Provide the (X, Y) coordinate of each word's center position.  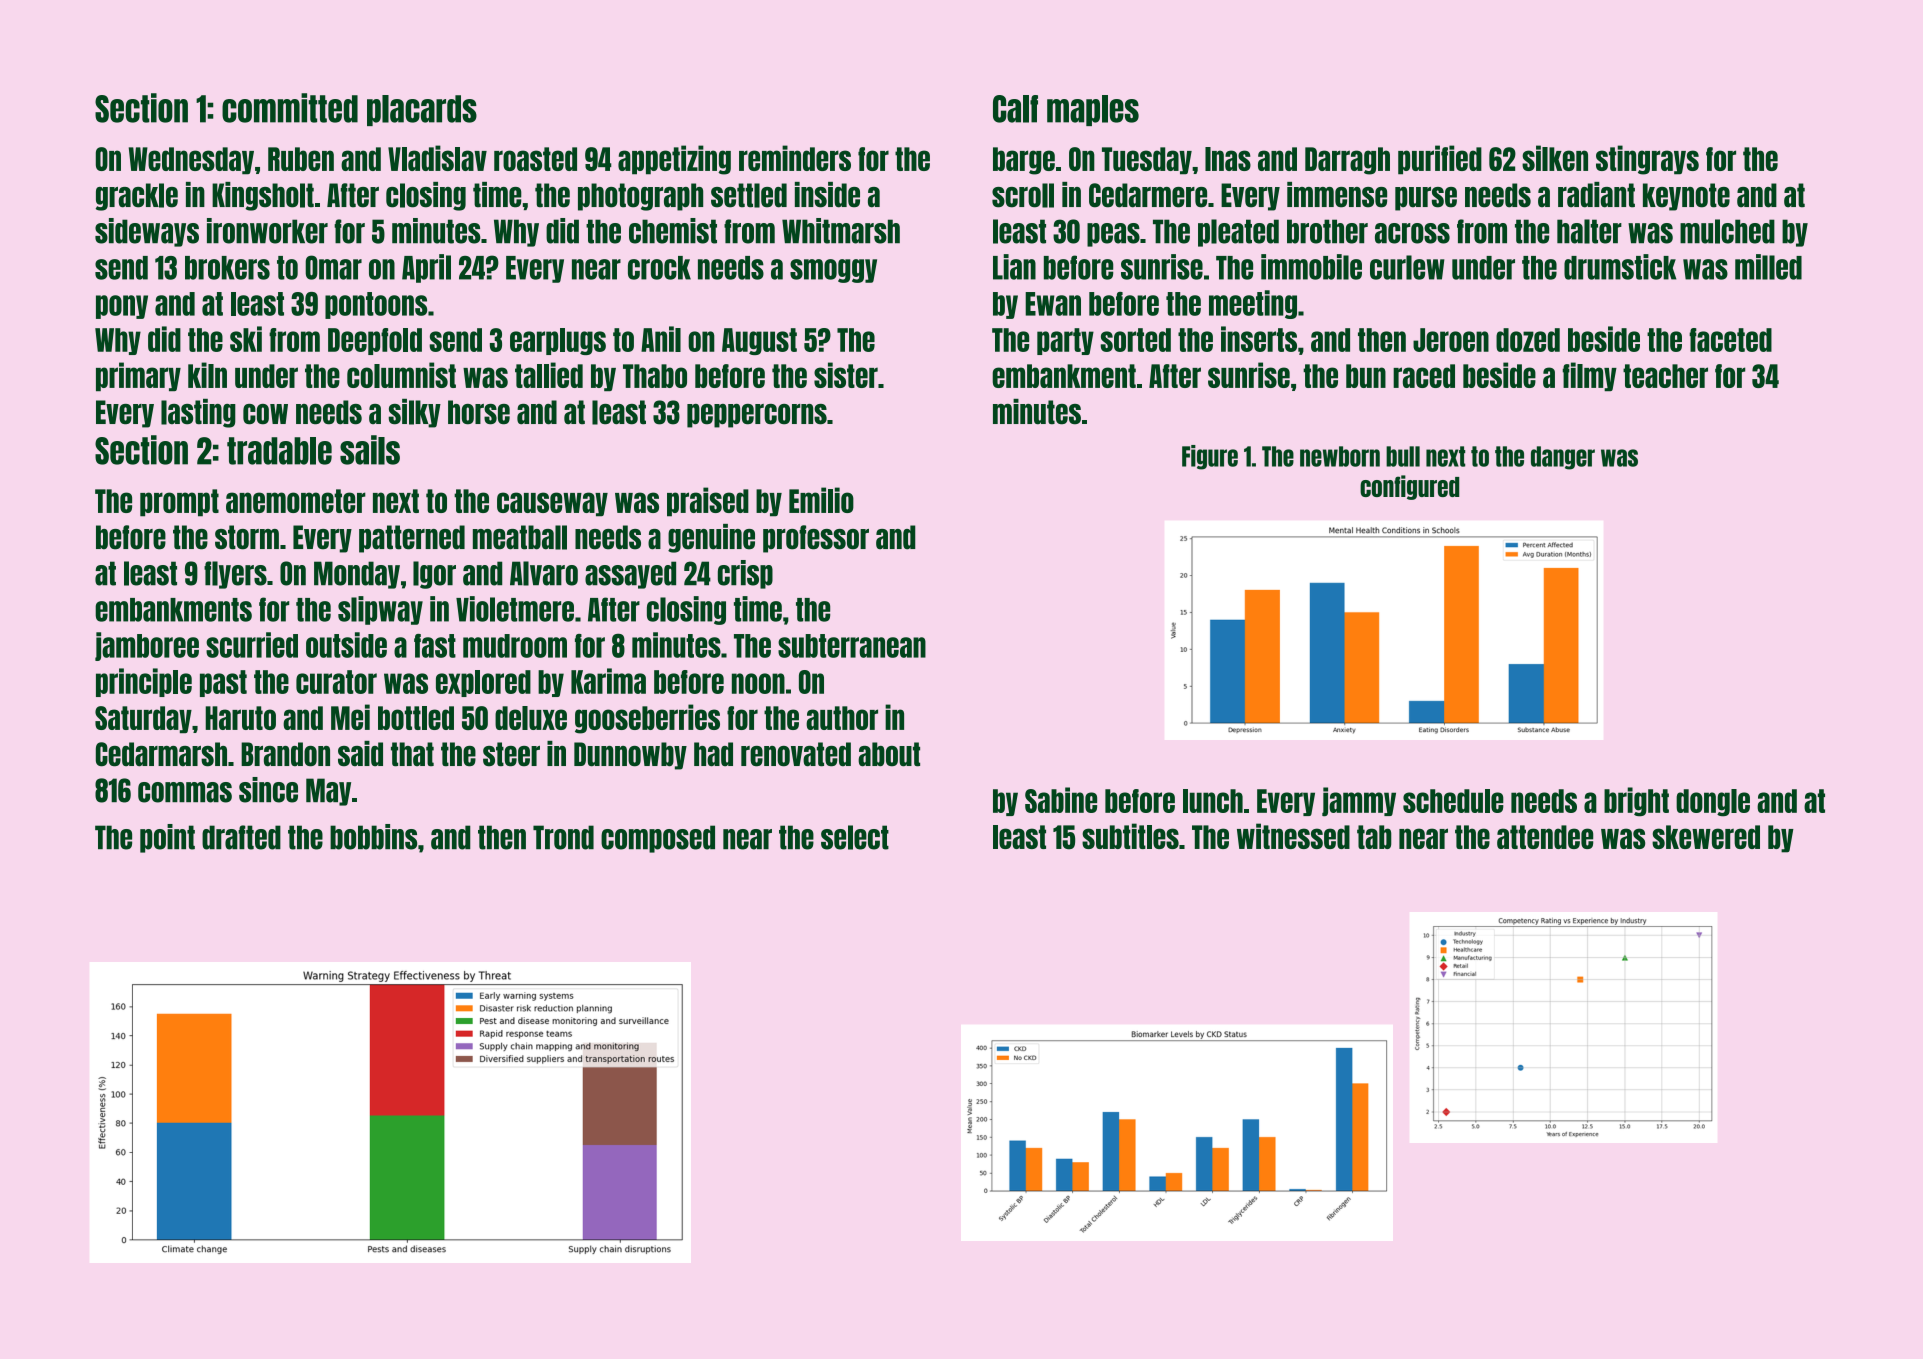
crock (659, 268)
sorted (1135, 340)
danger (1563, 458)
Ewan (1053, 304)
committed (290, 108)
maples (1093, 110)
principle (144, 682)
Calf (1015, 109)
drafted (241, 837)
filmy (1589, 376)
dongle (1713, 803)
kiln (207, 375)
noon (758, 683)
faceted (1730, 340)
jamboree (147, 646)
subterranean (852, 646)
